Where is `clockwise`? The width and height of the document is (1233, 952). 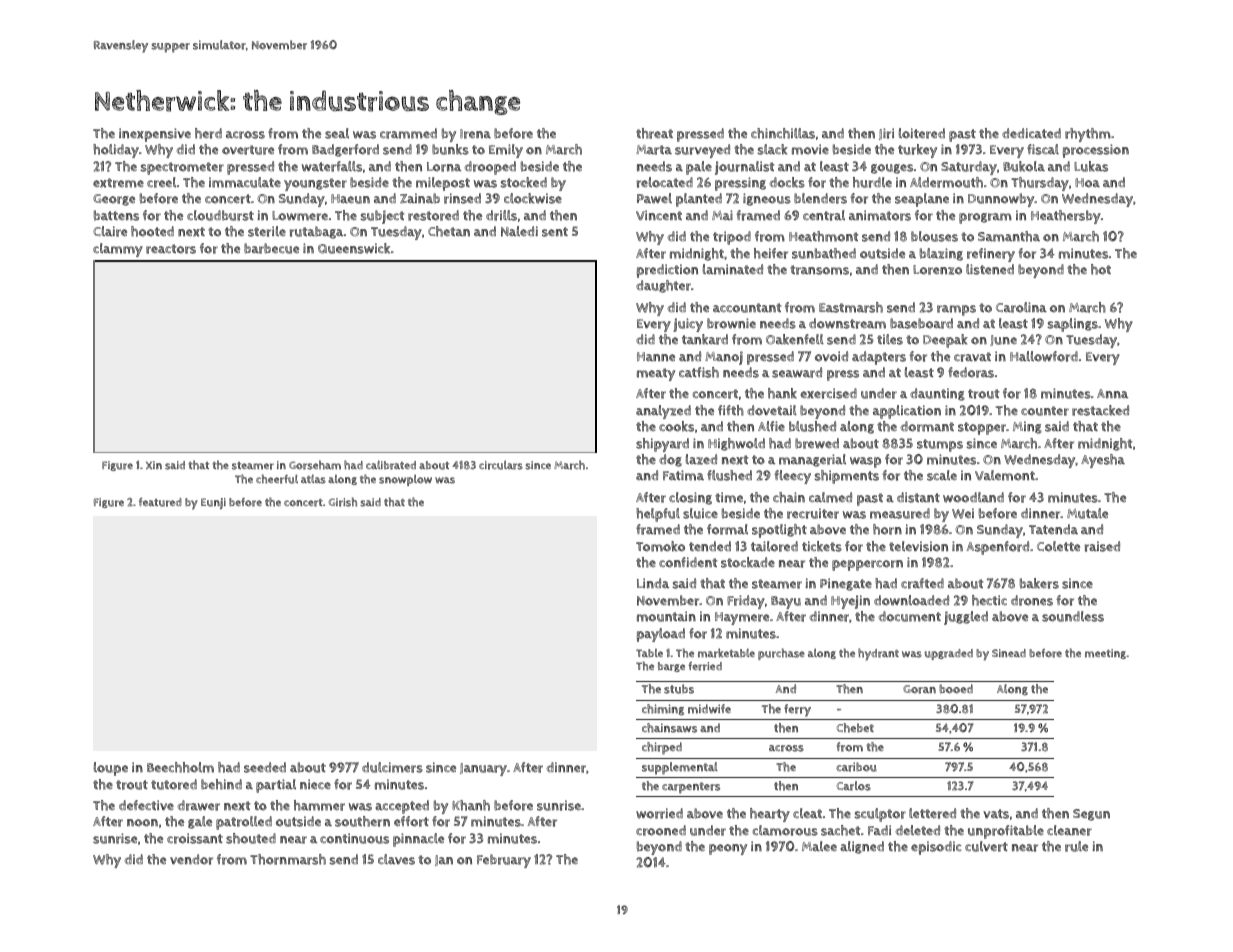
clockwise is located at coordinates (533, 198).
